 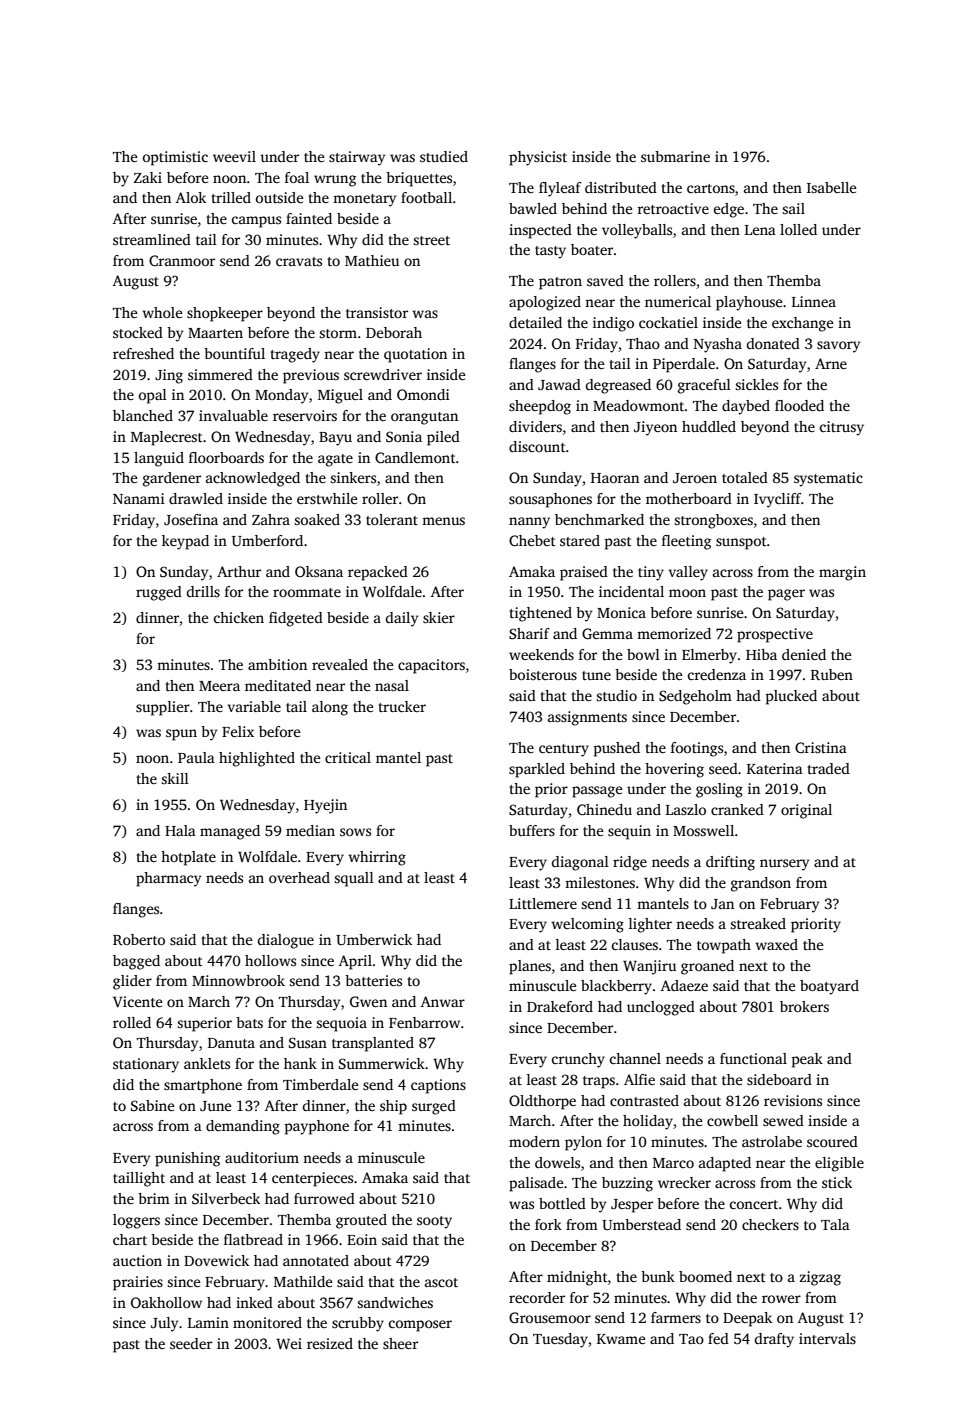 What do you see at coordinates (175, 158) in the image?
I see `optimistic` at bounding box center [175, 158].
